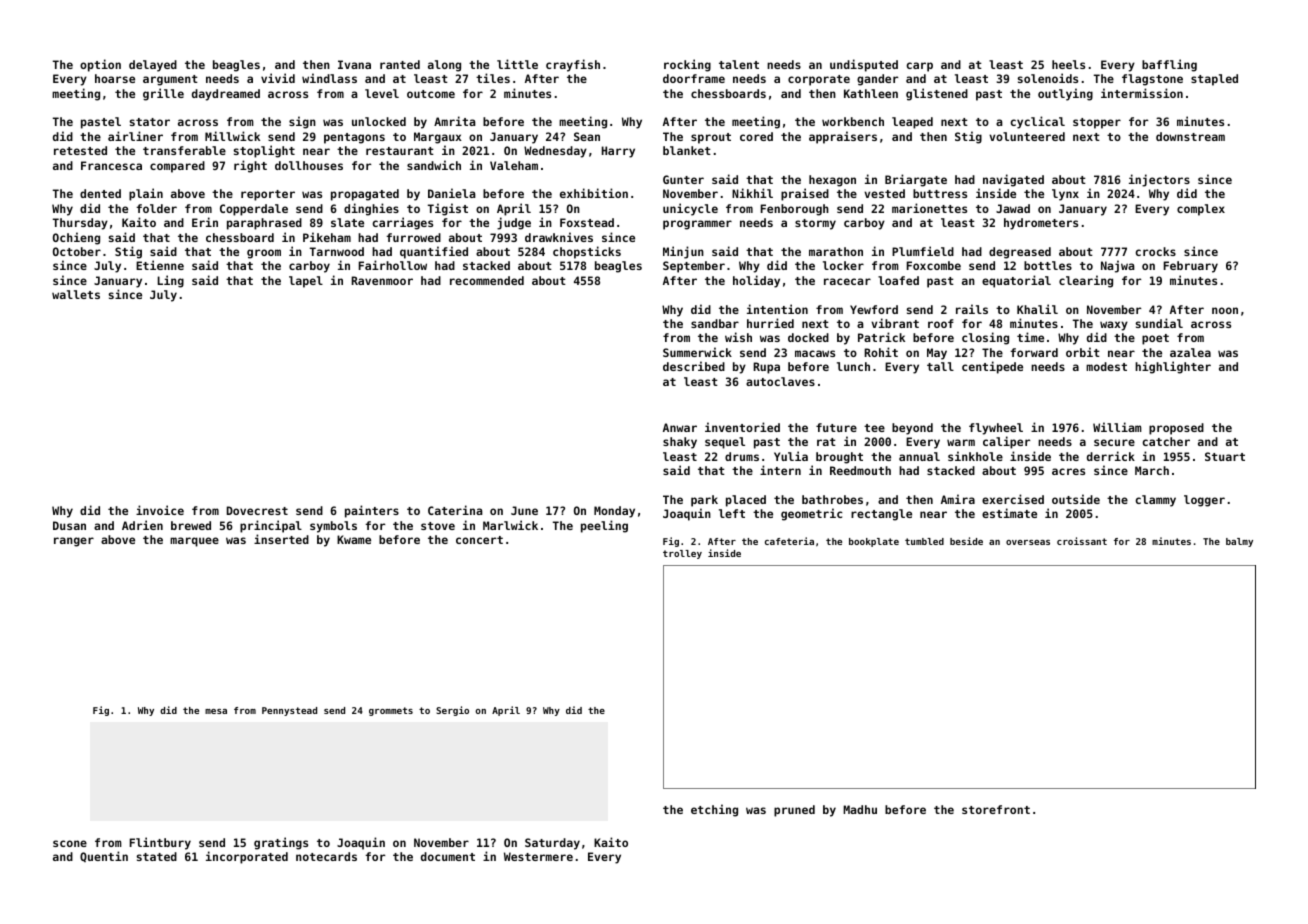 Image resolution: width=1308 pixels, height=924 pixels. I want to click on croissant, so click(1082, 541).
